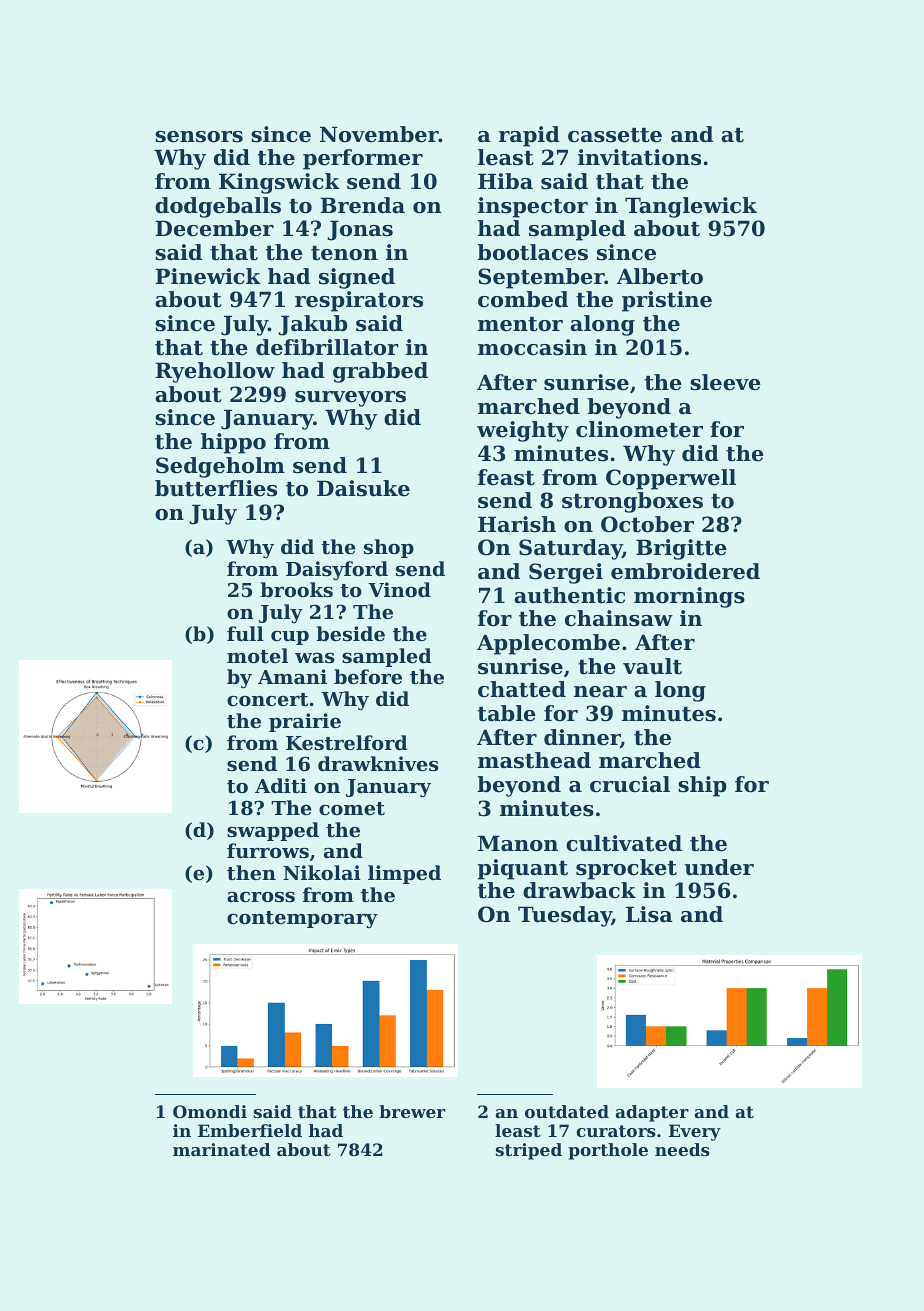 This screenshot has width=924, height=1311. I want to click on sensors, so click(199, 137).
